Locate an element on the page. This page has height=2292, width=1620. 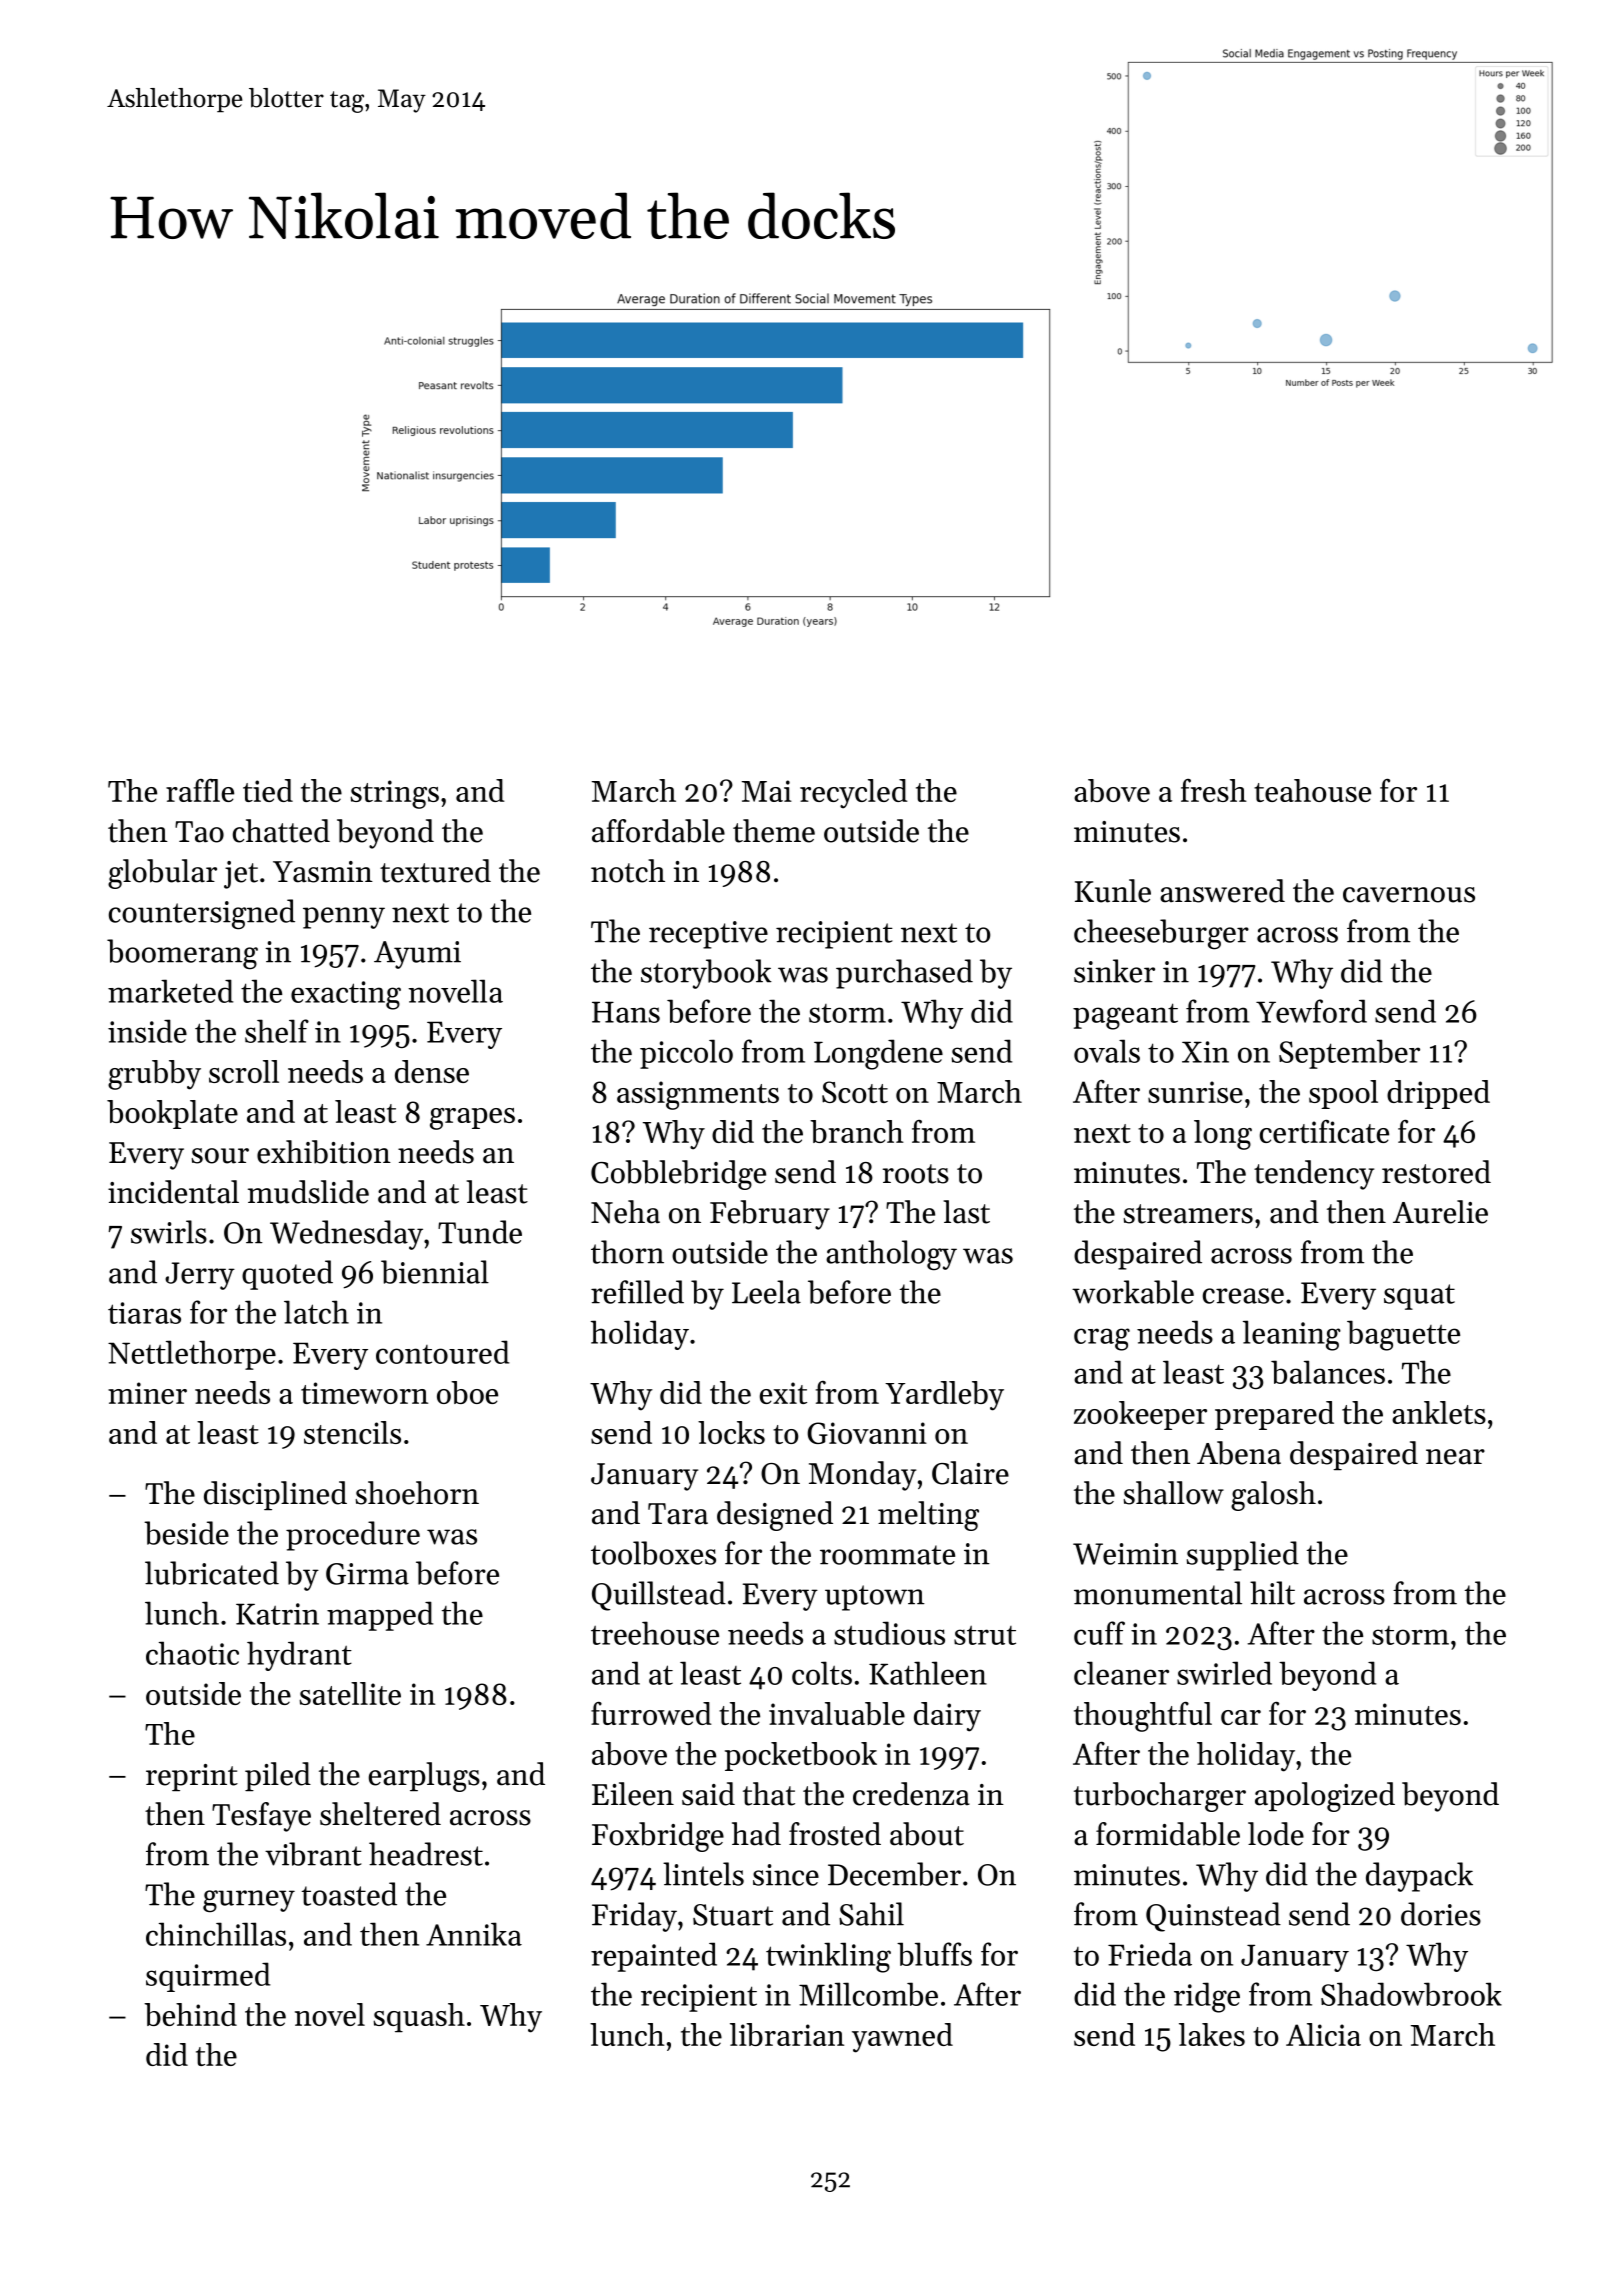
melting is located at coordinates (928, 1516).
